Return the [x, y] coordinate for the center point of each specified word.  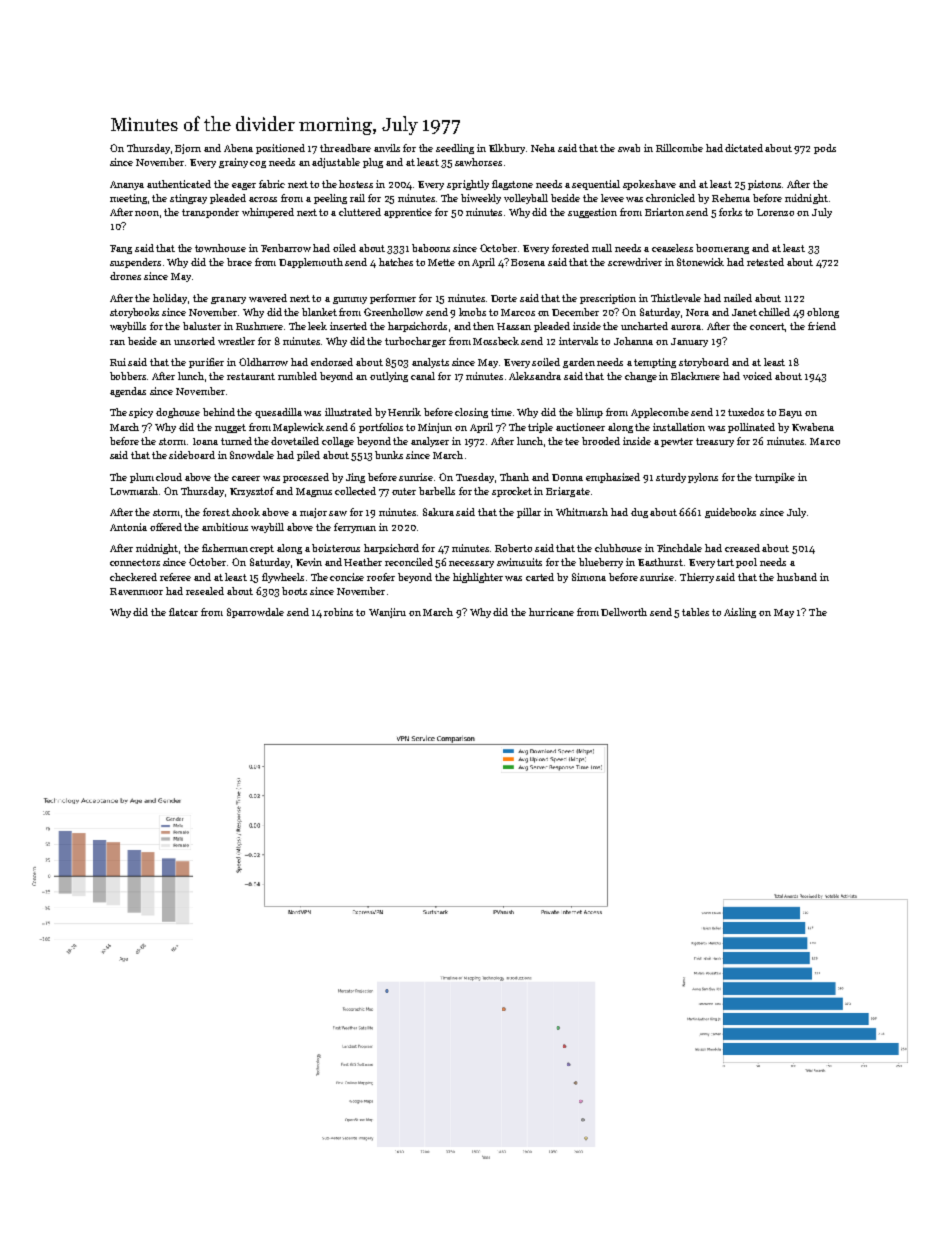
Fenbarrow [286, 248]
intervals [578, 341]
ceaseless [672, 248]
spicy [141, 413]
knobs [472, 312]
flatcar [183, 612]
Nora [697, 312]
